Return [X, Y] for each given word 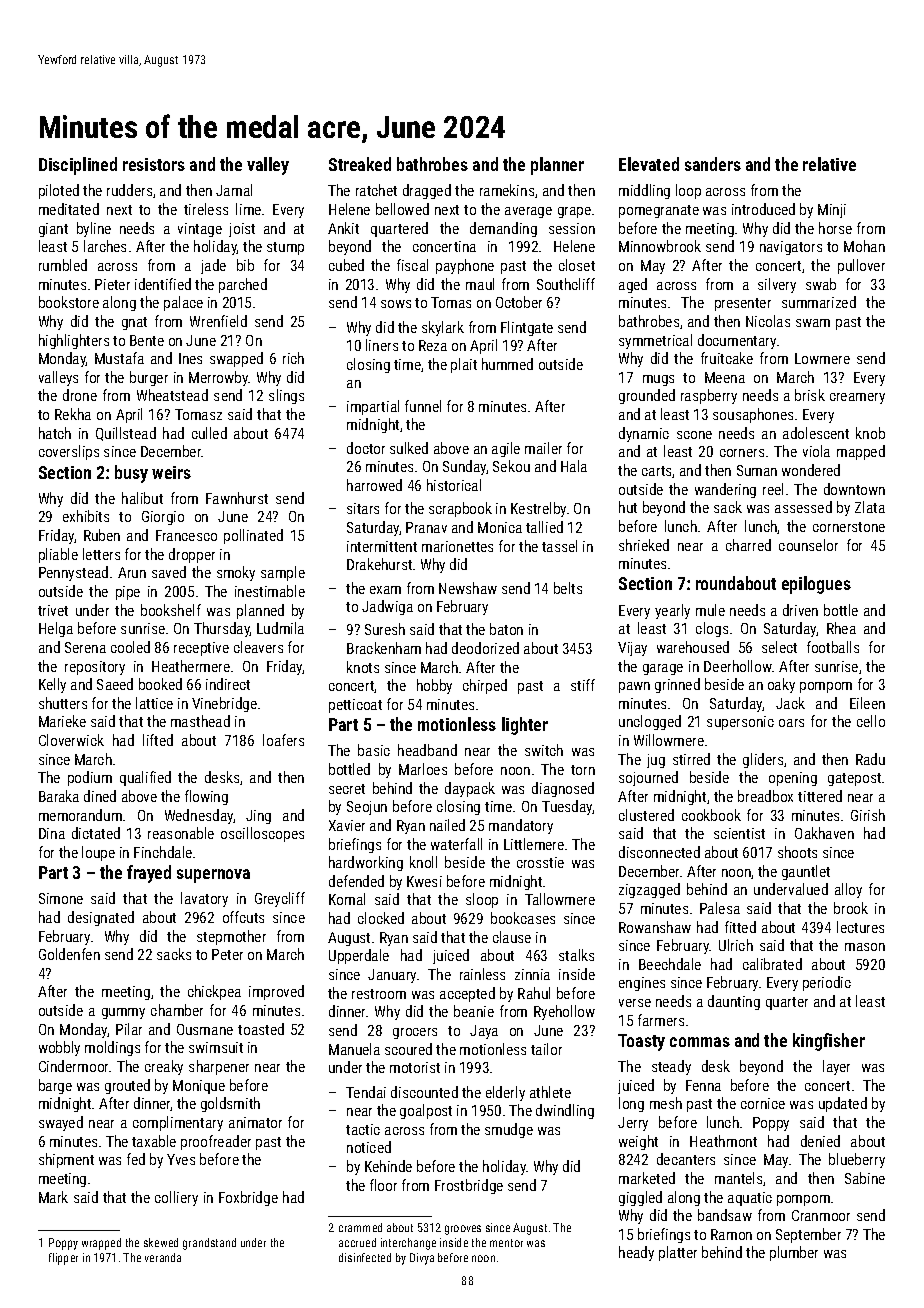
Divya [422, 1259]
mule [710, 610]
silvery [777, 285]
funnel [423, 406]
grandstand [209, 1244]
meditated [69, 209]
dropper [192, 555]
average [528, 212]
